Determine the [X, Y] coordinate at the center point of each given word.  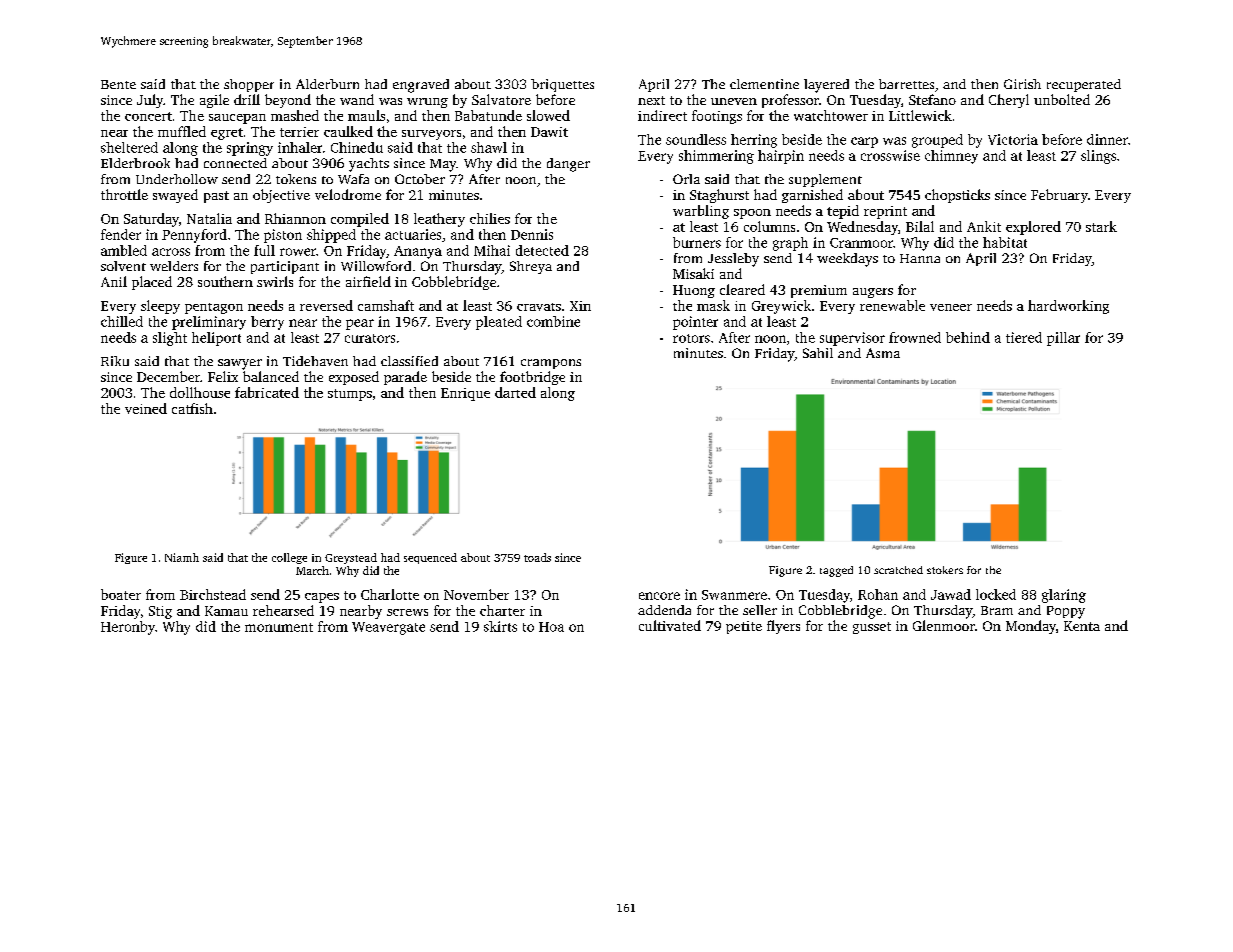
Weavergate [388, 628]
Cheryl [1009, 101]
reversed [326, 305]
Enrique [465, 394]
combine [553, 321]
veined [146, 408]
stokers [945, 570]
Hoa [551, 627]
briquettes [562, 85]
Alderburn [327, 84]
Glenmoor [944, 625]
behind [968, 337]
